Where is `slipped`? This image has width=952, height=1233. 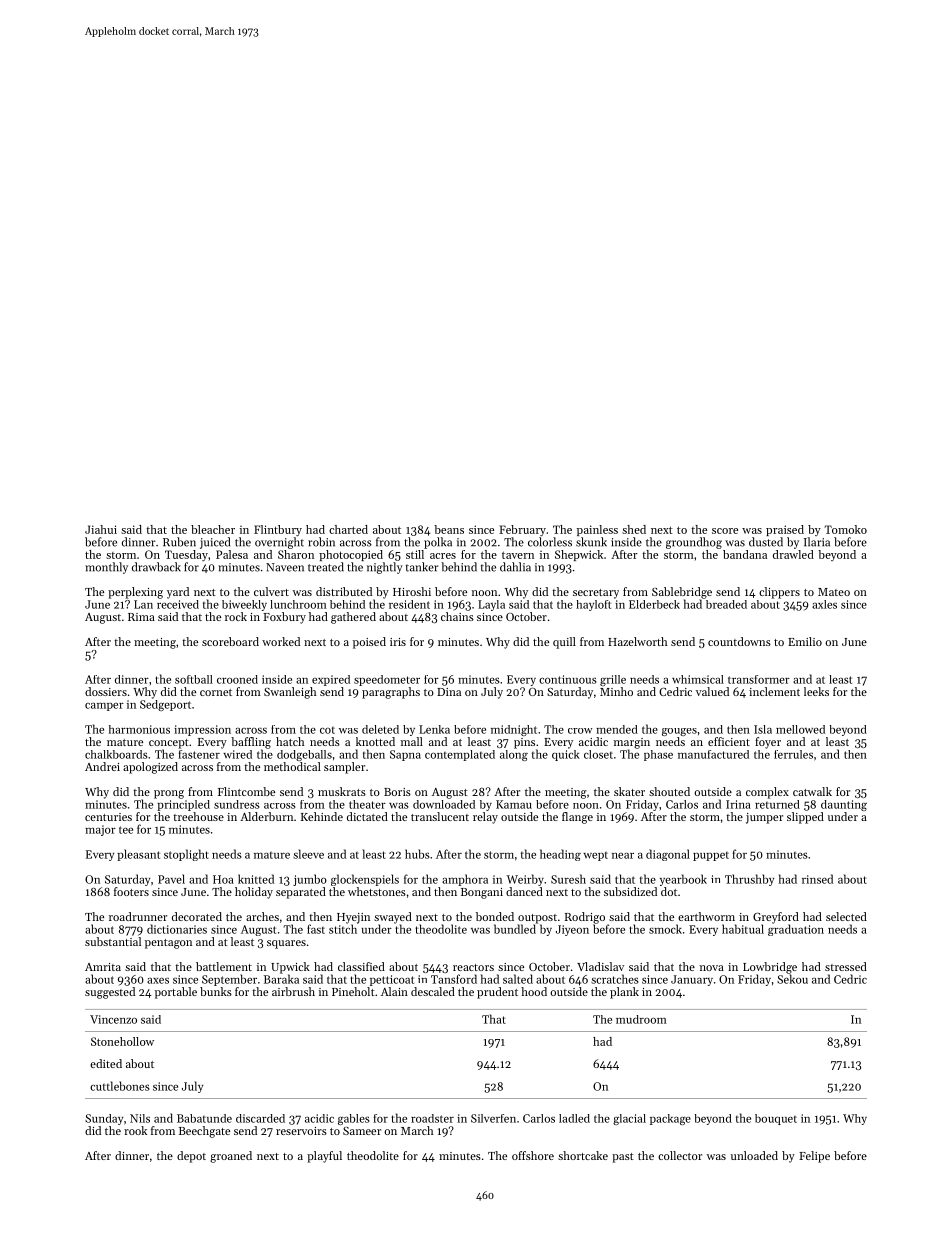 slipped is located at coordinates (805, 818).
